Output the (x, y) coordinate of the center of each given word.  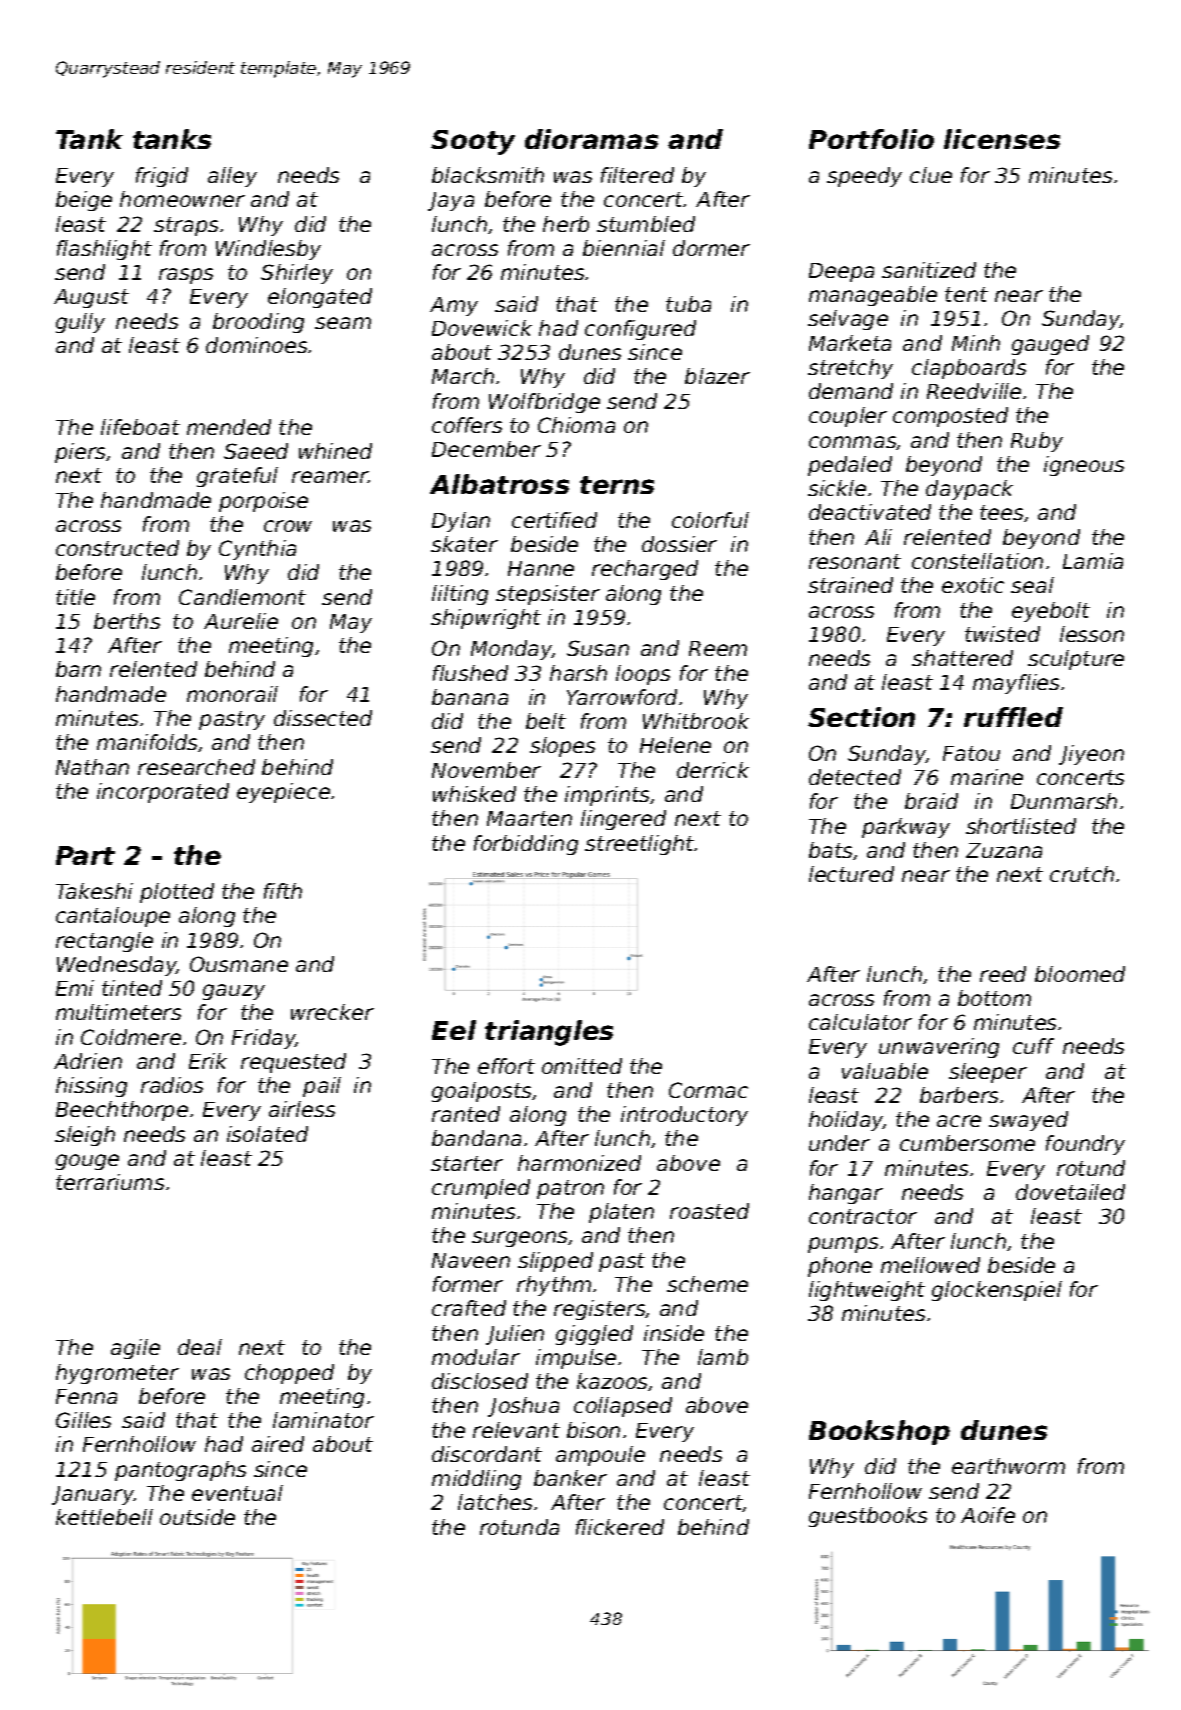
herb (566, 224)
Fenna (86, 1396)
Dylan (461, 522)
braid (931, 801)
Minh (976, 343)
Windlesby (268, 250)
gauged (1050, 345)
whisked (474, 794)
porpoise (263, 502)
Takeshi (94, 891)
